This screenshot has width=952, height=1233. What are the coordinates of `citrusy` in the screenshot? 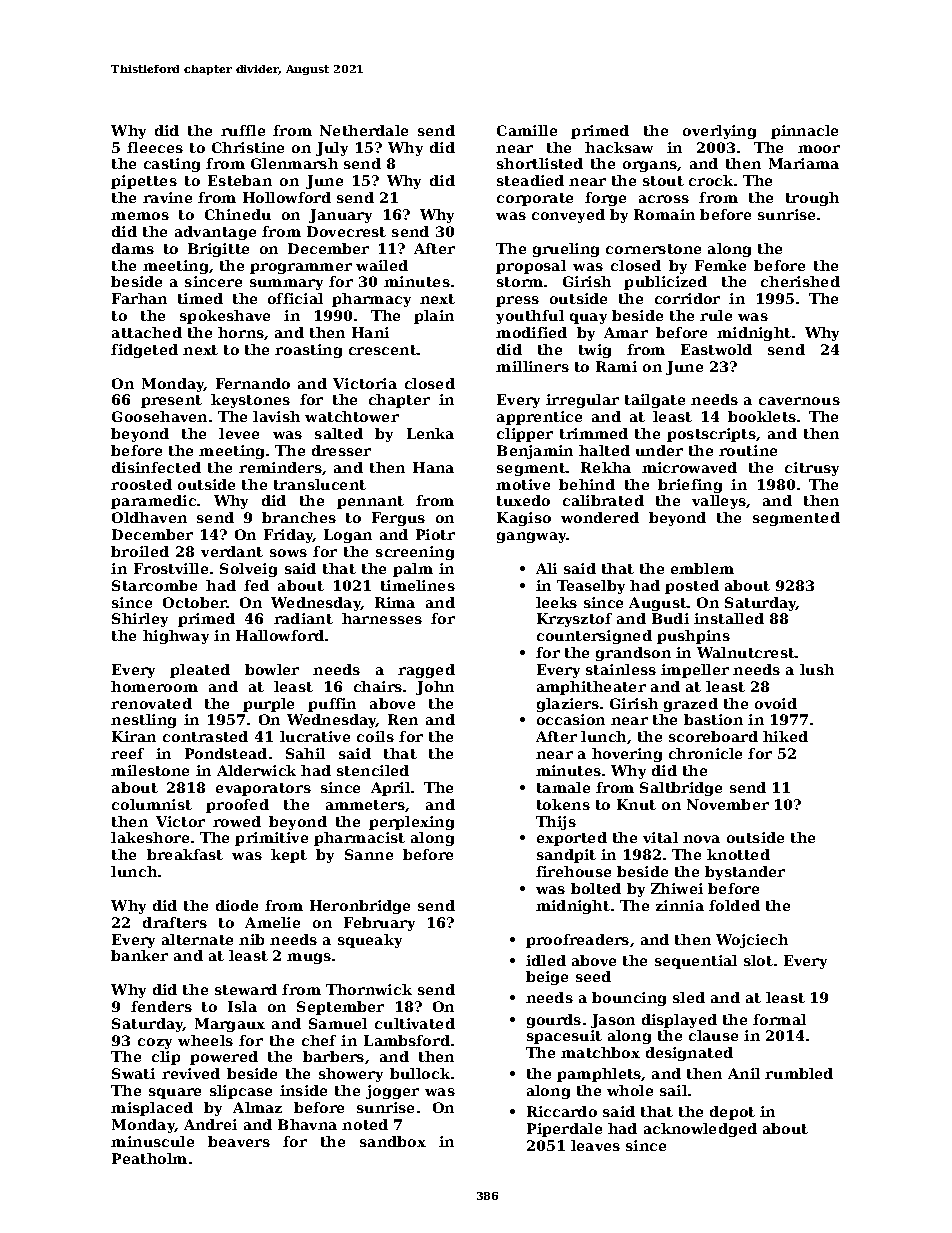 It's located at (812, 469).
